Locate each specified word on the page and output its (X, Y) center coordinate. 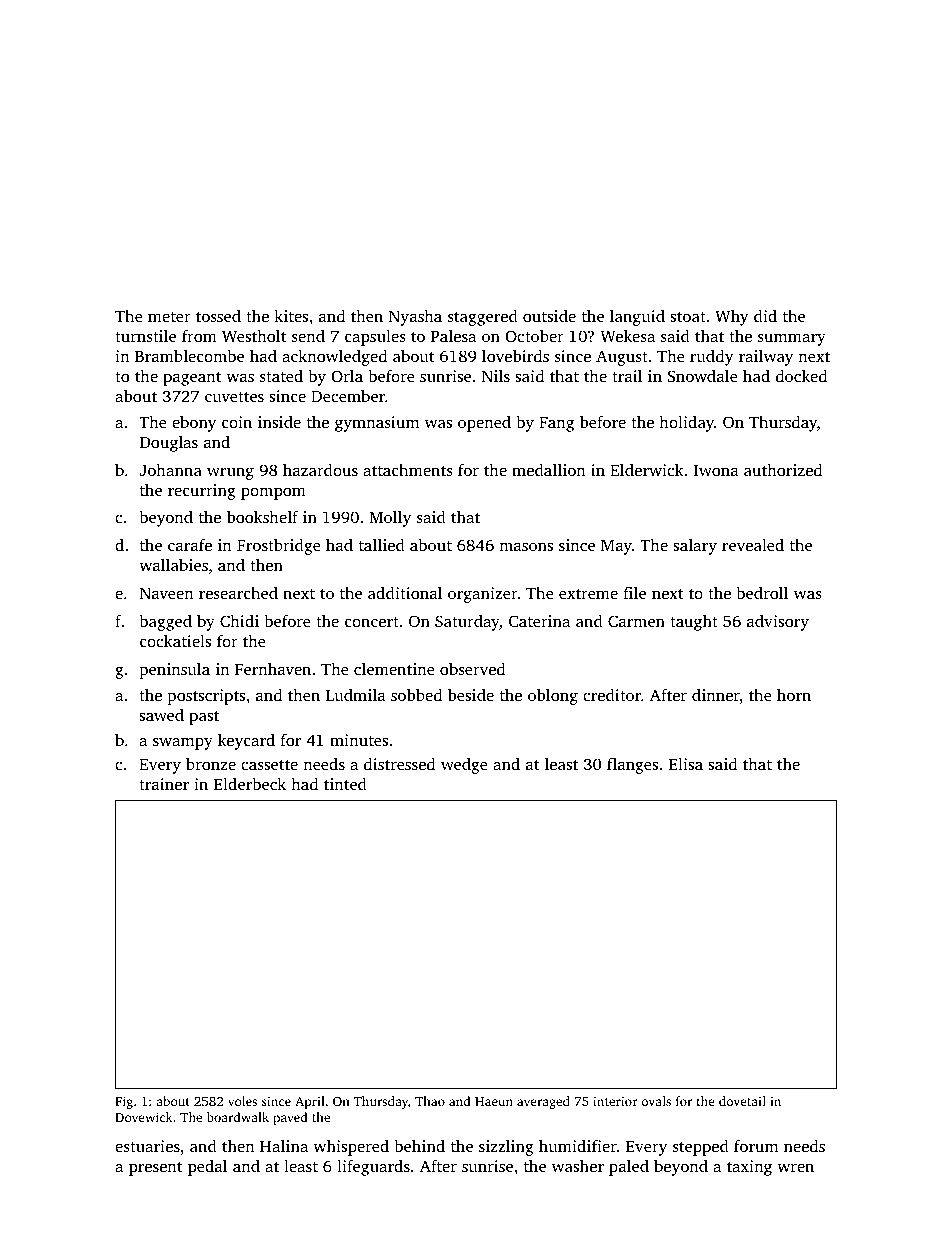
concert (372, 622)
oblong (553, 696)
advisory (778, 623)
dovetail (742, 1101)
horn (794, 694)
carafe (190, 544)
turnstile (145, 335)
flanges (632, 765)
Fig (124, 1102)
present (155, 1169)
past (204, 718)
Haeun (494, 1101)
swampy (183, 743)
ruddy (712, 357)
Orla (347, 375)
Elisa (686, 763)
